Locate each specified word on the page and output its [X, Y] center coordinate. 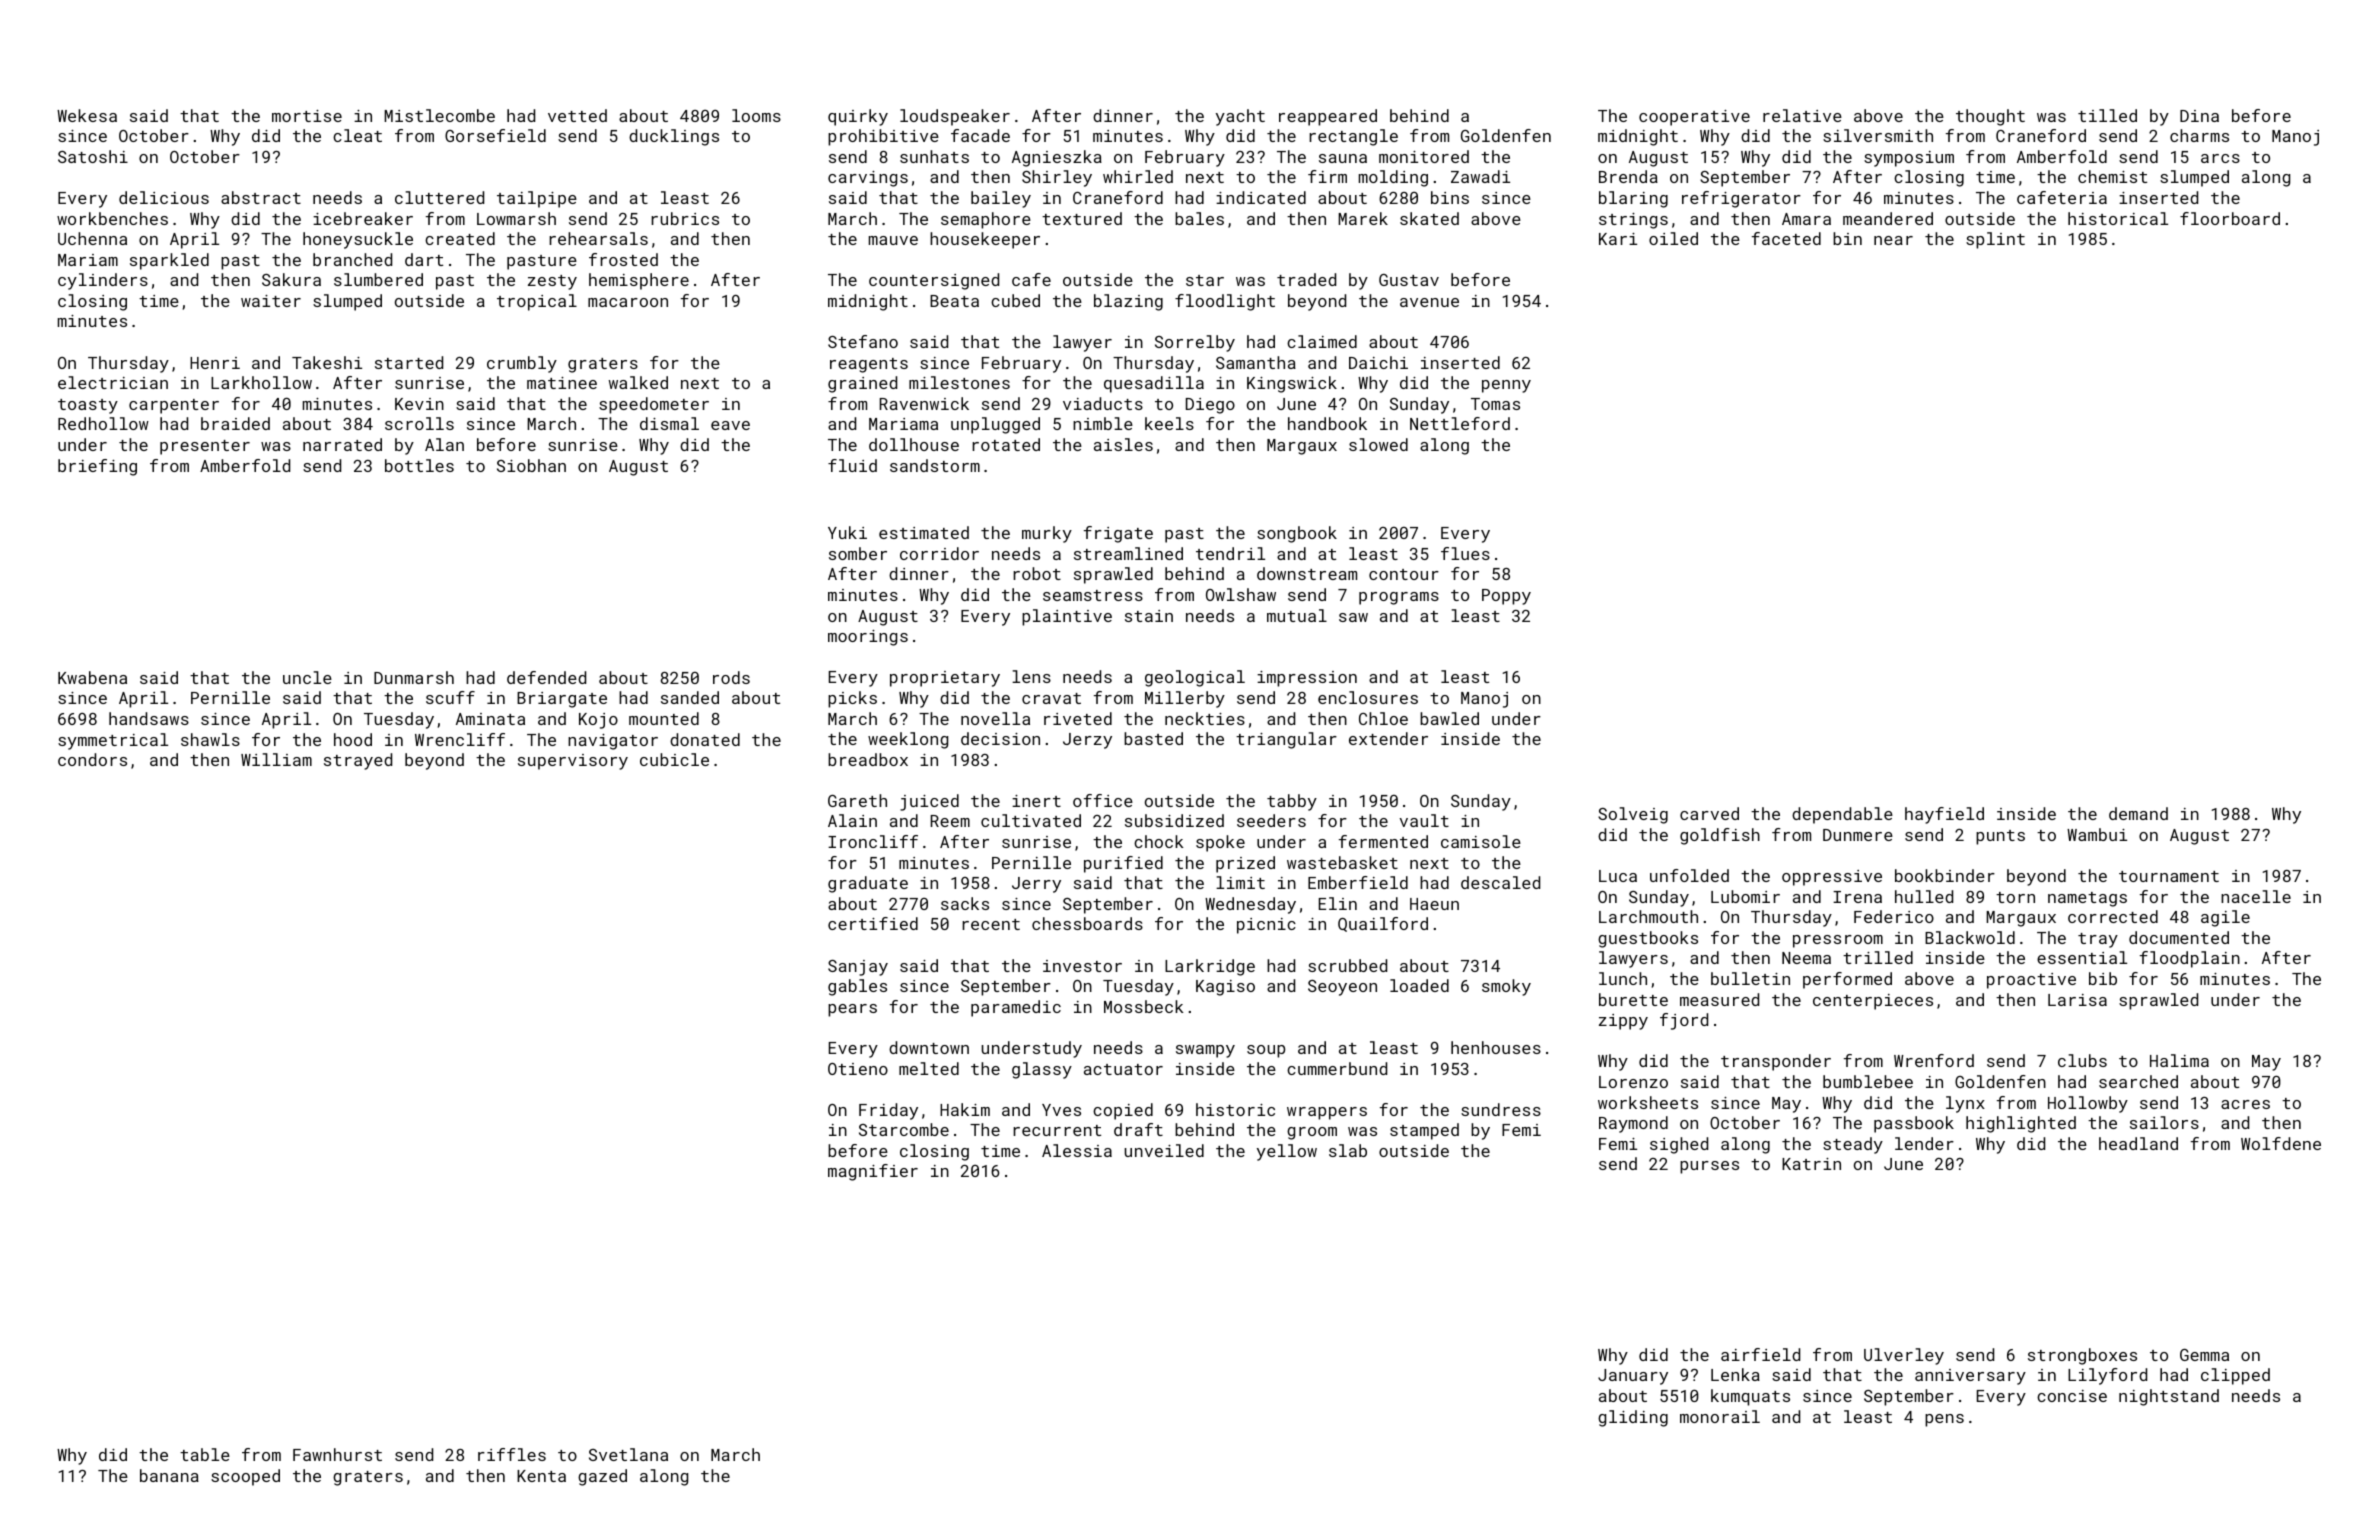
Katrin [1811, 1164]
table [205, 1454]
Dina [2199, 116]
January [1633, 1377]
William [276, 759]
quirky [858, 117]
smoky [1506, 987]
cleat [357, 135]
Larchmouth [1648, 916]
